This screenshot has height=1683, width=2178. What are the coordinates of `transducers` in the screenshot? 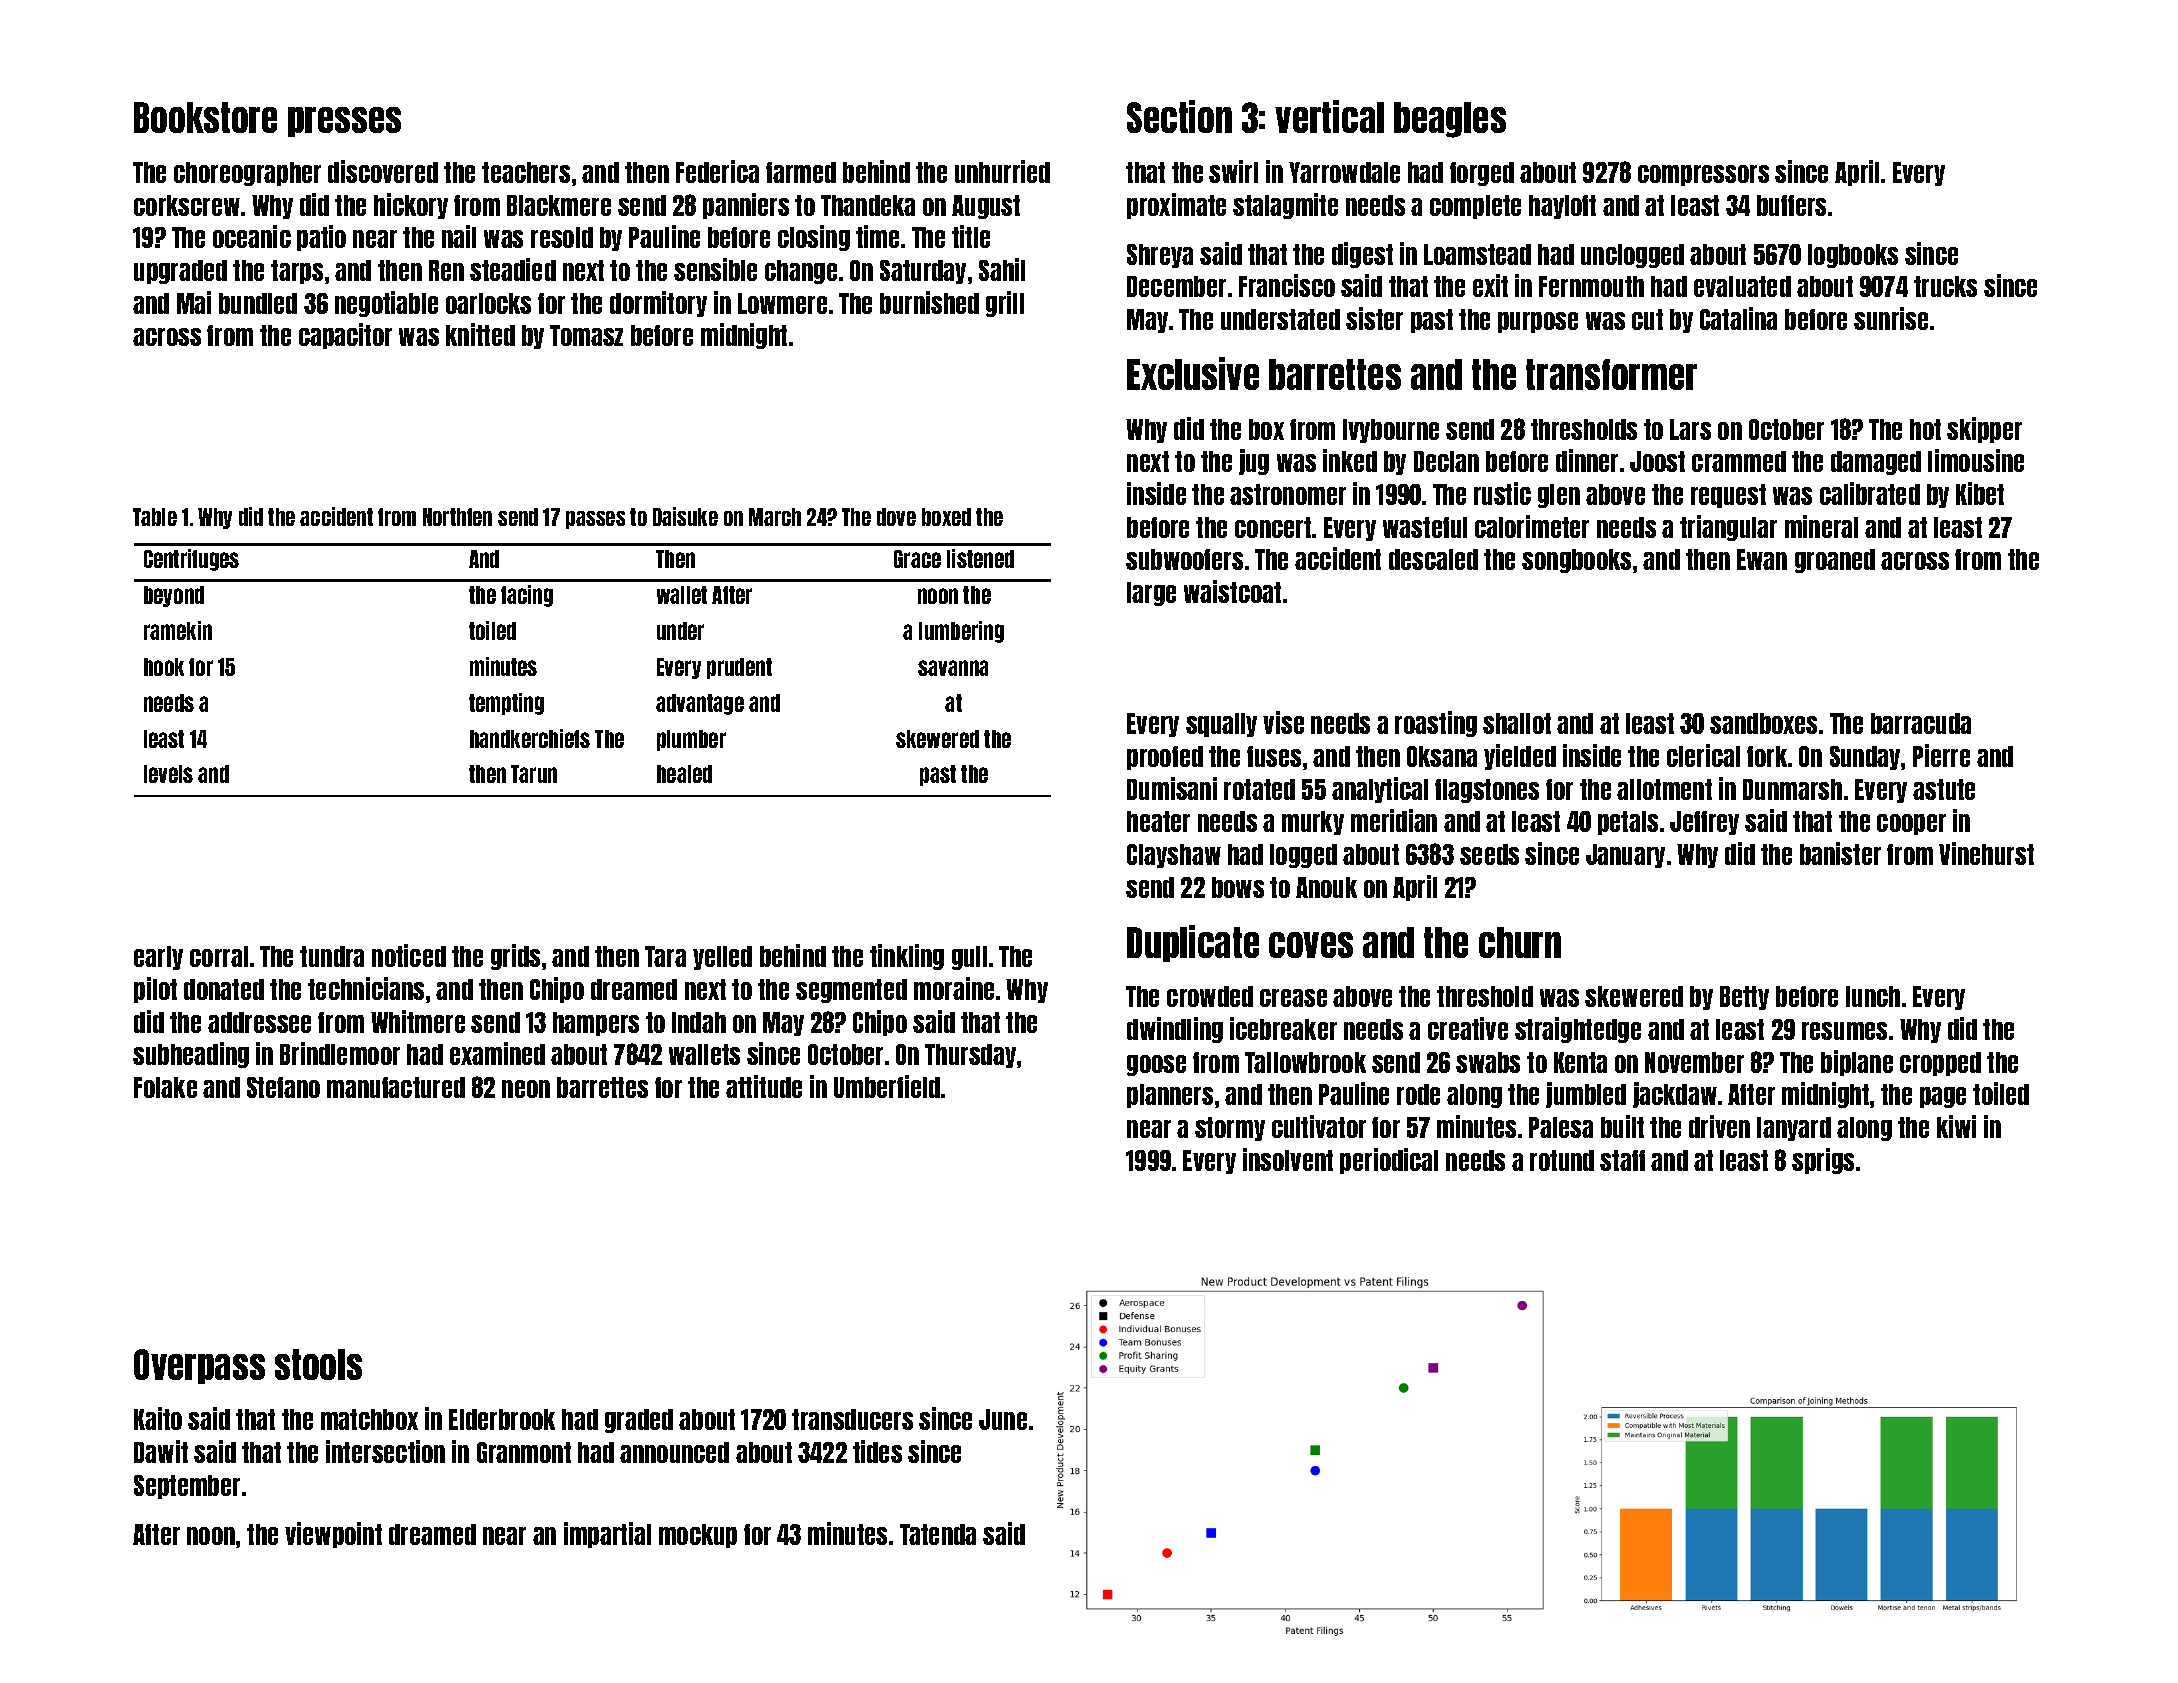 It's located at (852, 1419).
